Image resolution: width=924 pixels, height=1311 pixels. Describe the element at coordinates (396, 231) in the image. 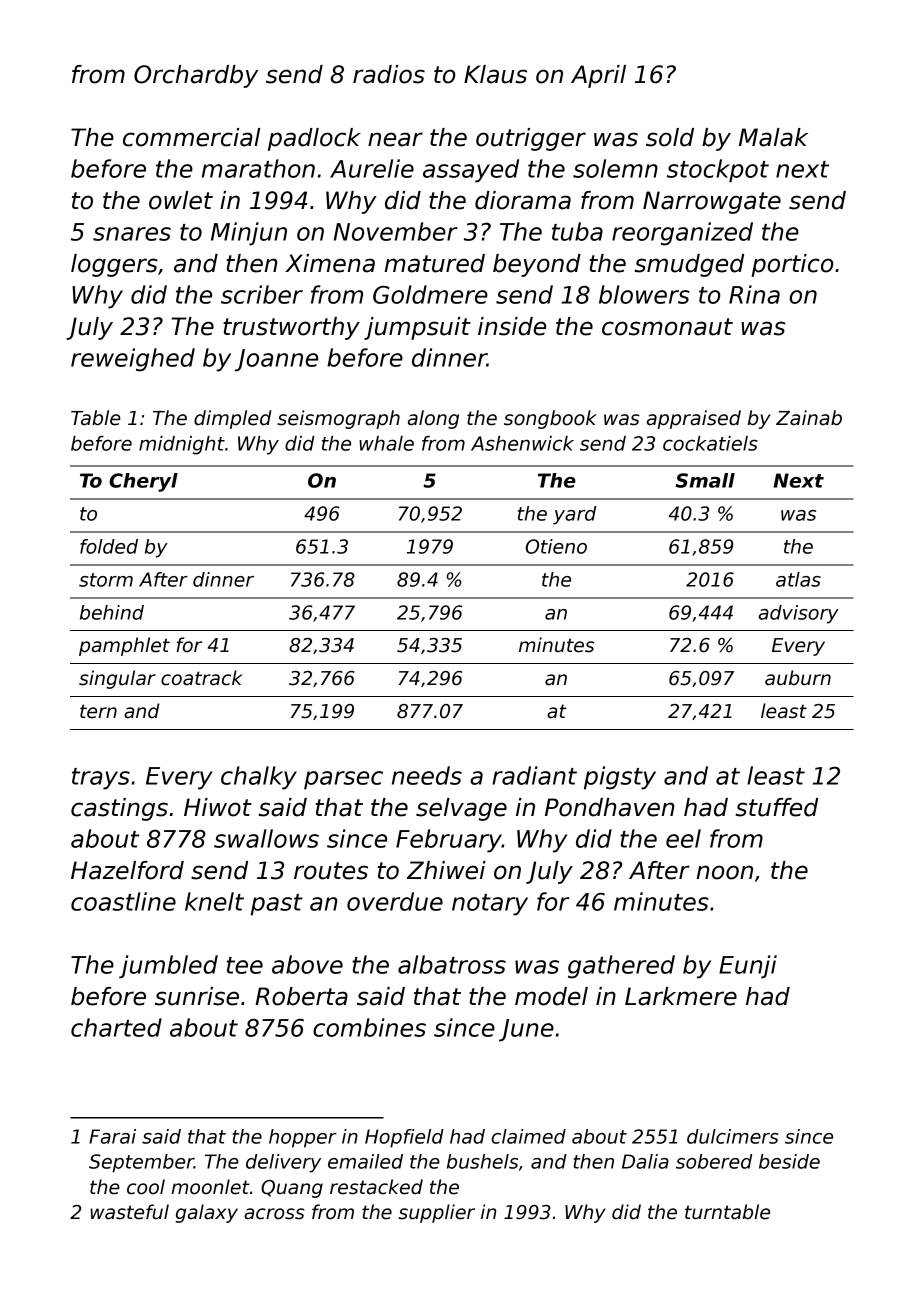

I see `November` at that location.
